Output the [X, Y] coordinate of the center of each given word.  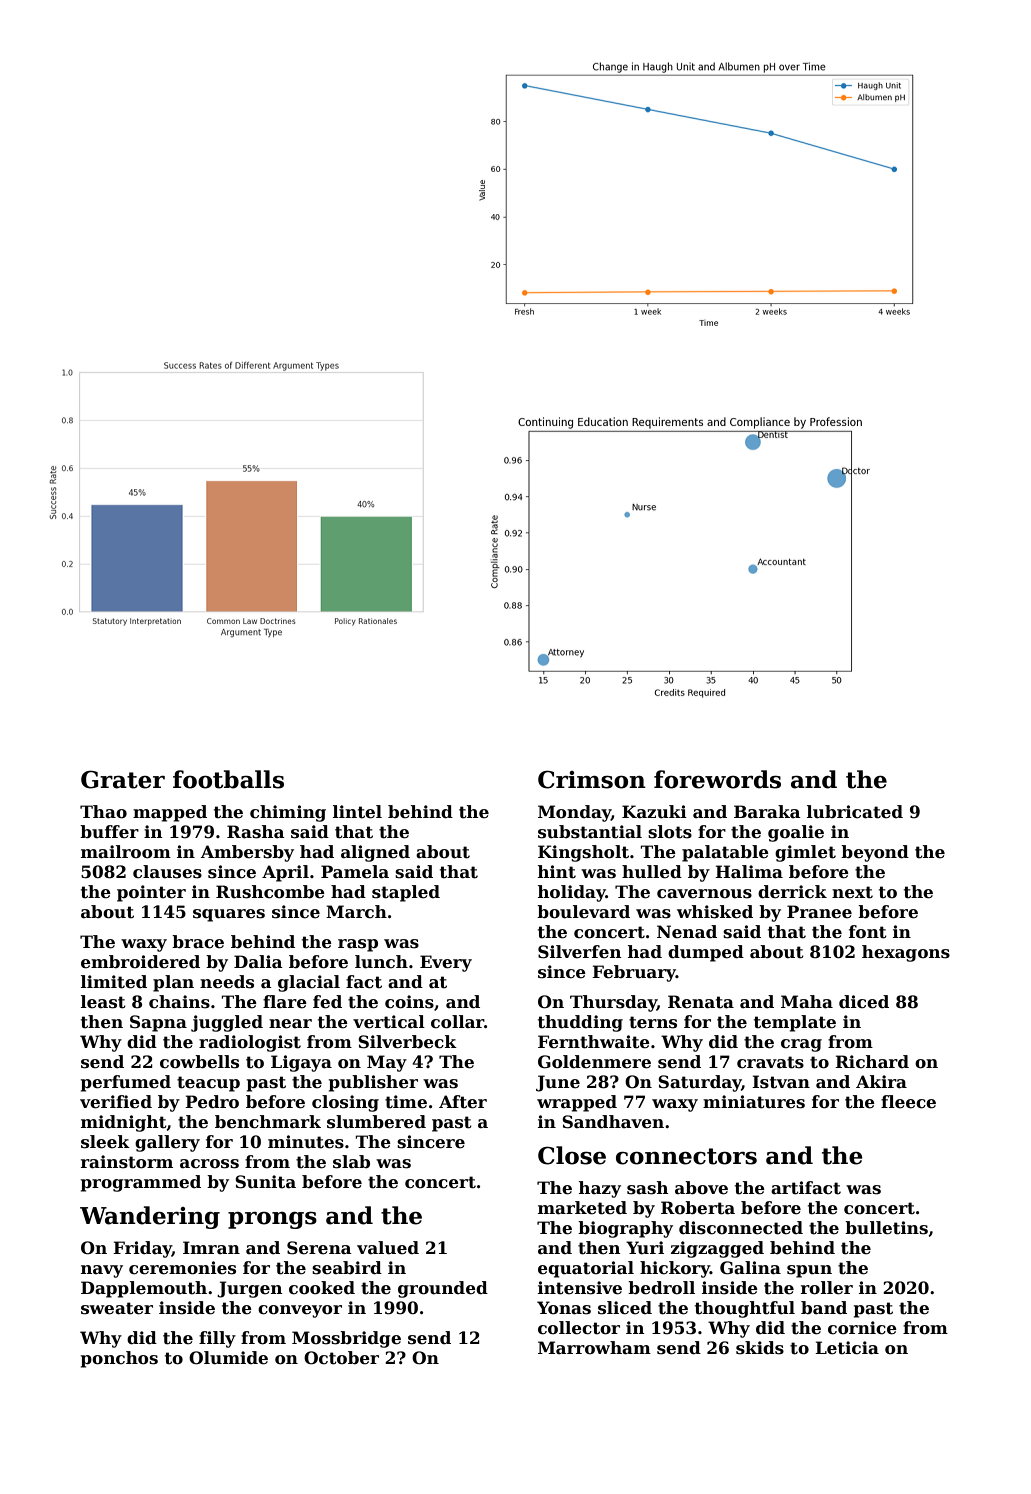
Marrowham [594, 1348]
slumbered [376, 1122]
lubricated [855, 812]
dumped [706, 953]
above [701, 1188]
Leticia [847, 1348]
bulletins [886, 1228]
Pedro [212, 1102]
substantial [590, 832]
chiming [288, 813]
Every [446, 963]
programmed [141, 1183]
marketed [582, 1208]
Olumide [228, 1358]
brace [198, 942]
